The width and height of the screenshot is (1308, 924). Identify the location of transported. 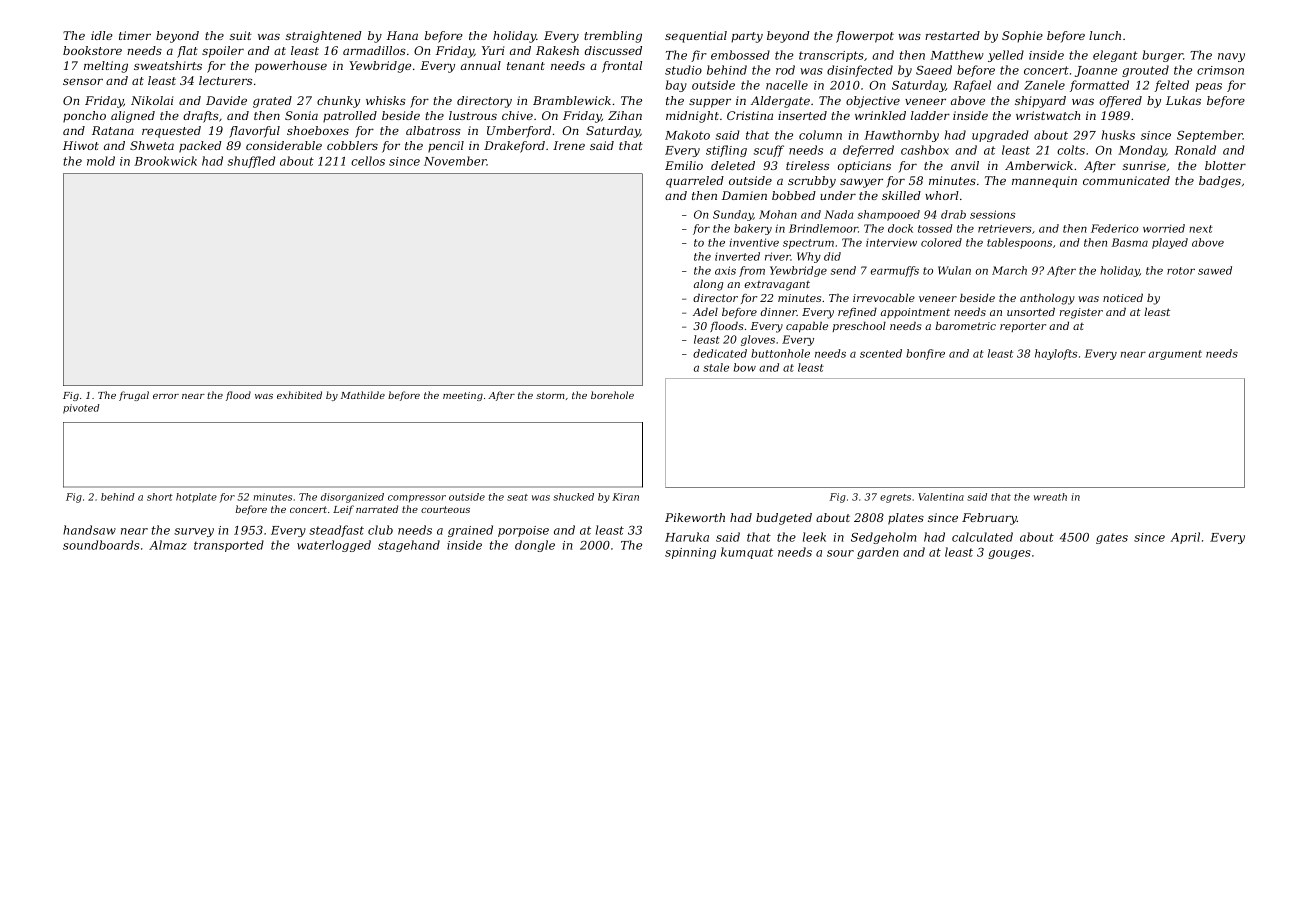
(229, 546).
